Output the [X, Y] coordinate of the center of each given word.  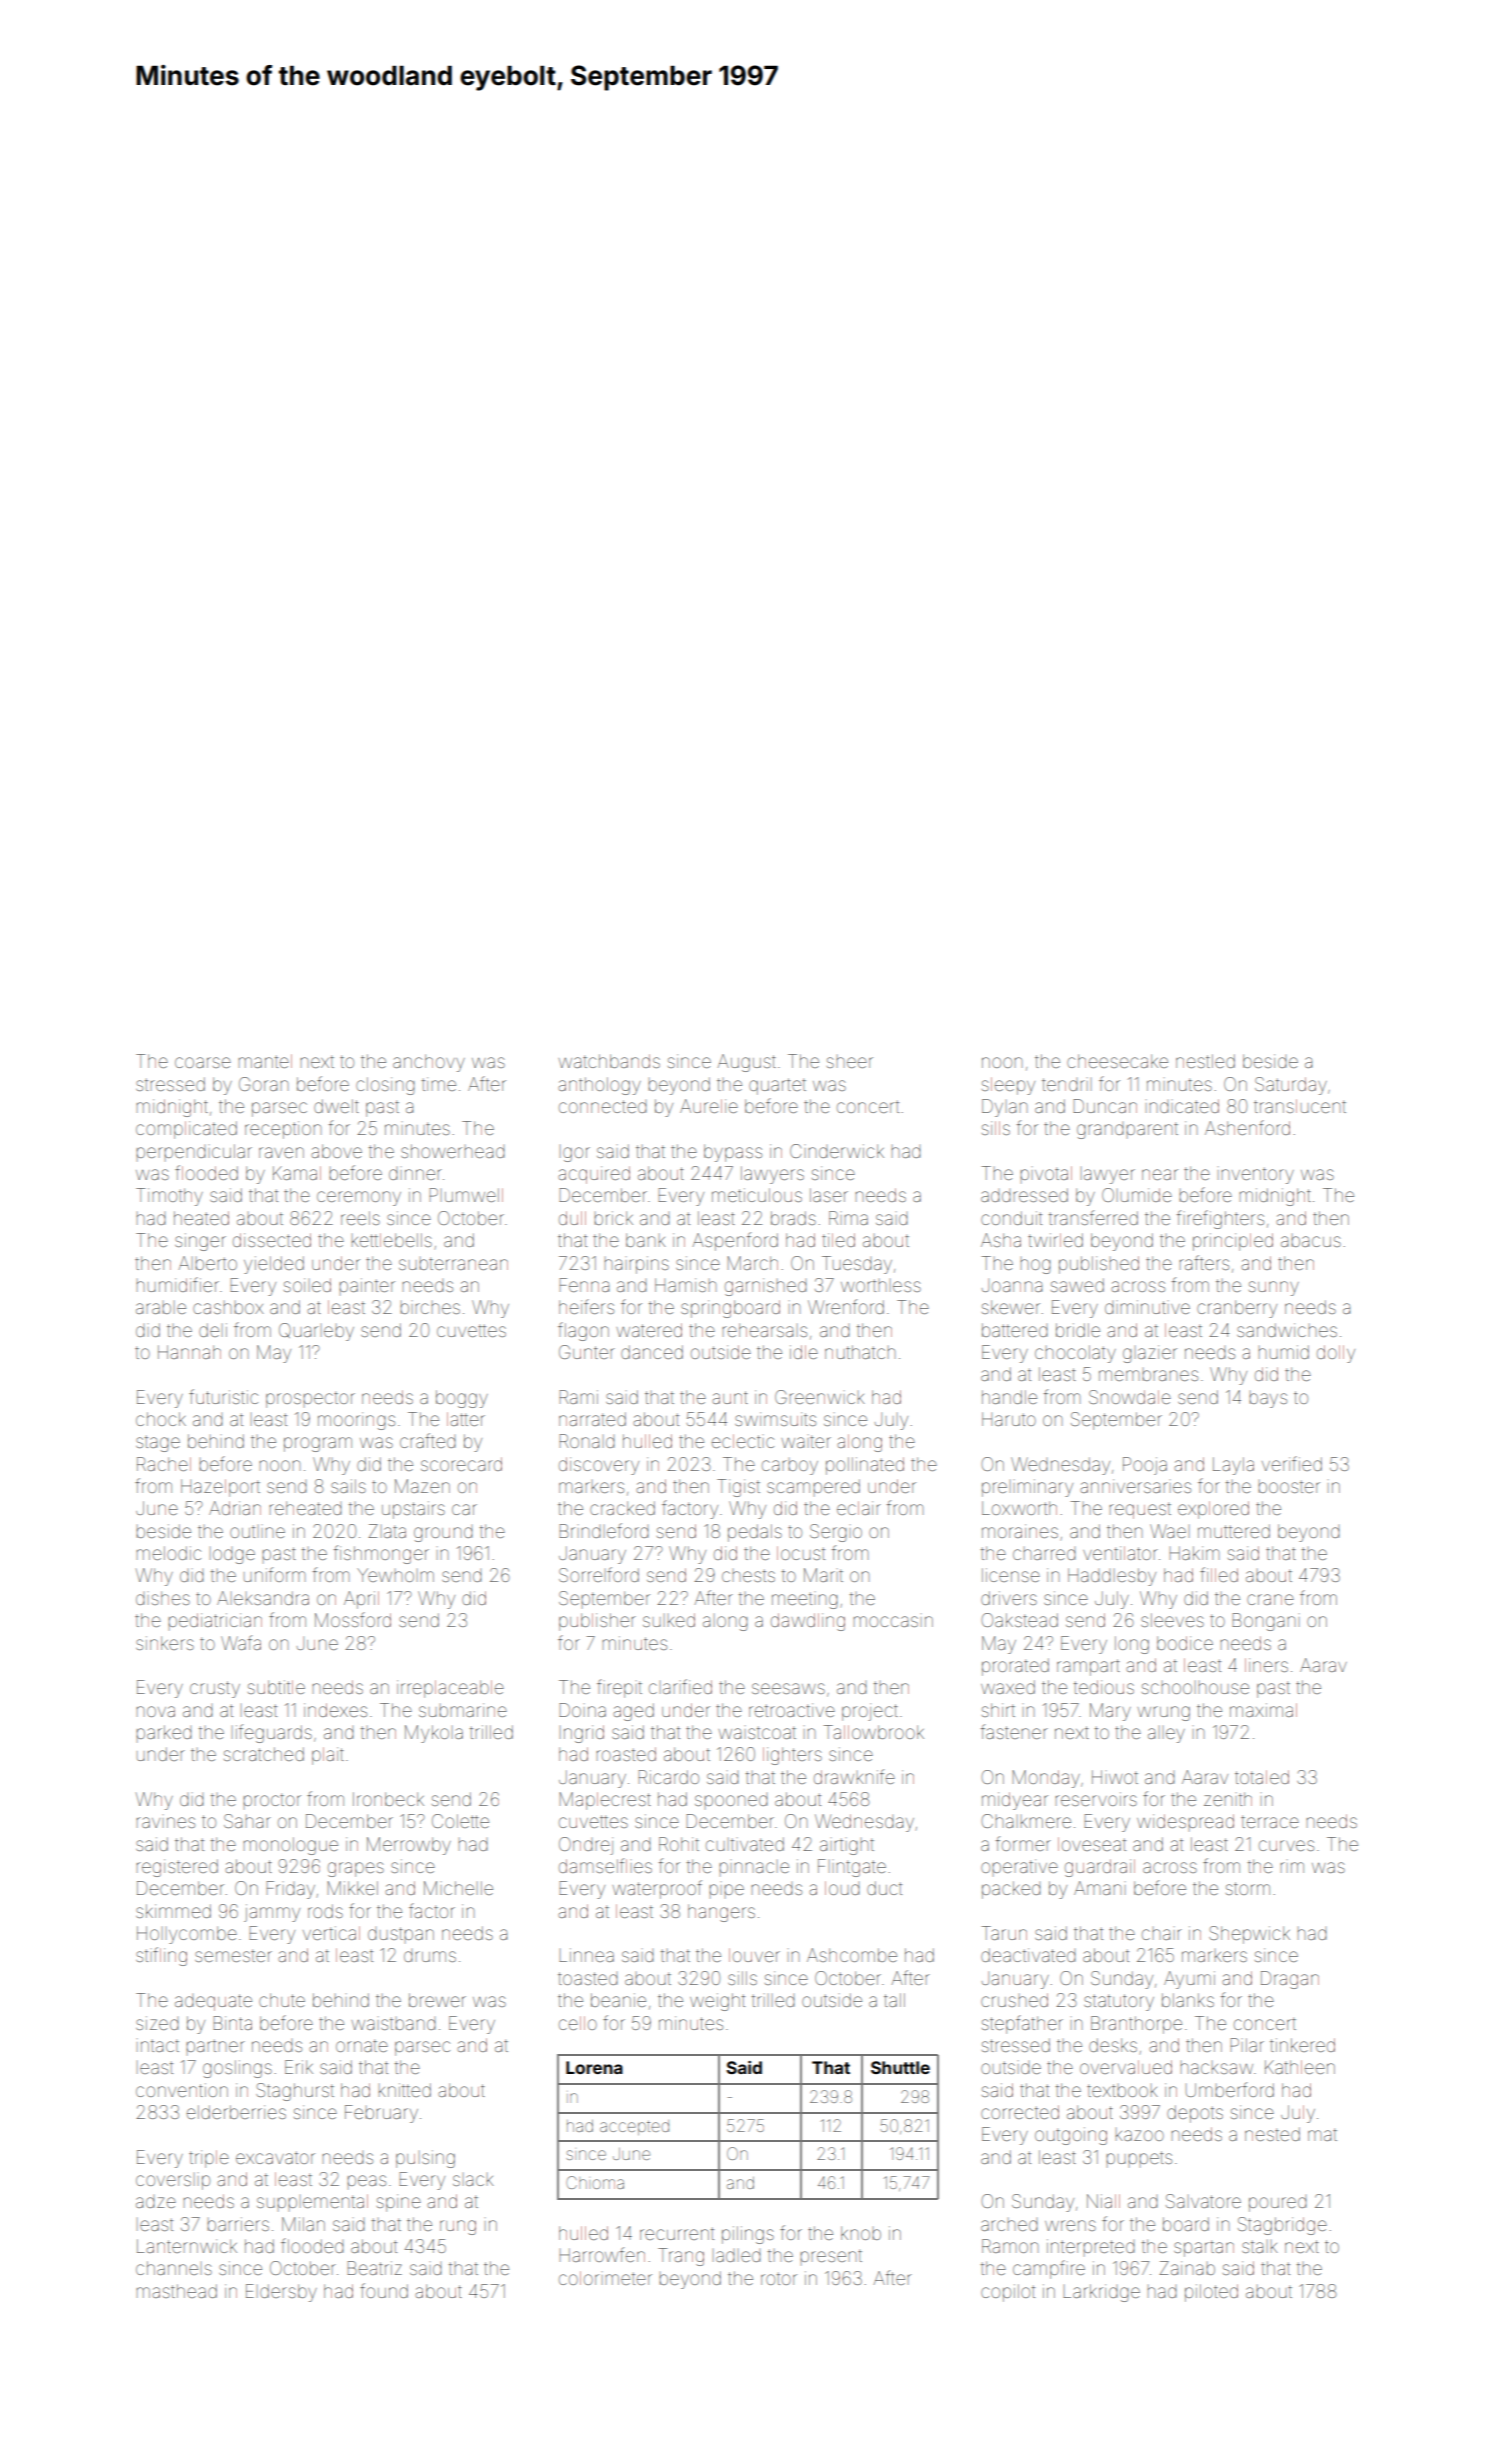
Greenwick [820, 1397]
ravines [166, 1822]
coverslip [173, 2182]
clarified [680, 1686]
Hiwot [1115, 1777]
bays [1268, 1400]
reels [360, 1218]
